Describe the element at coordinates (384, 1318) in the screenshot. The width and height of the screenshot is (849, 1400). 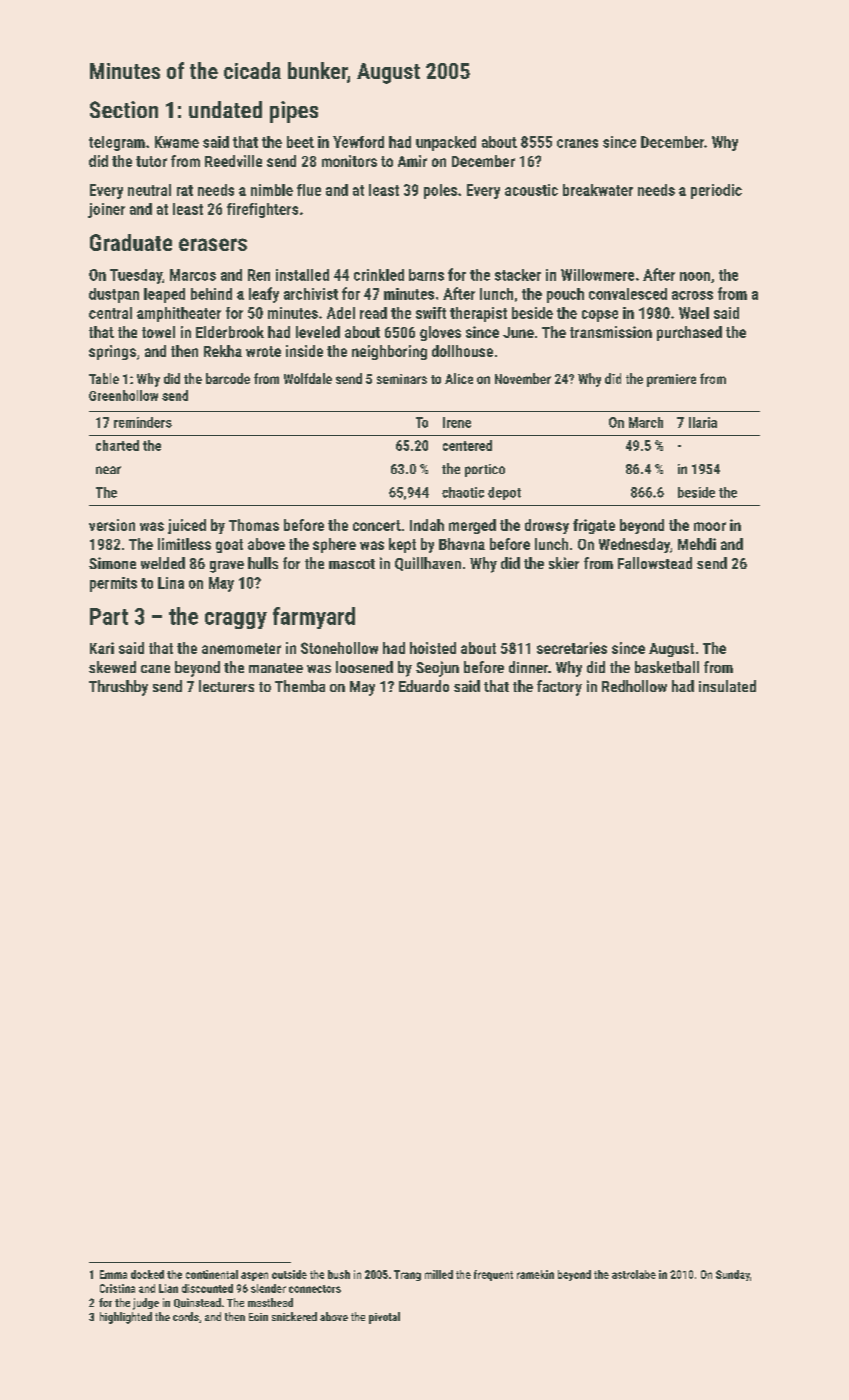
I see `pivotal` at that location.
